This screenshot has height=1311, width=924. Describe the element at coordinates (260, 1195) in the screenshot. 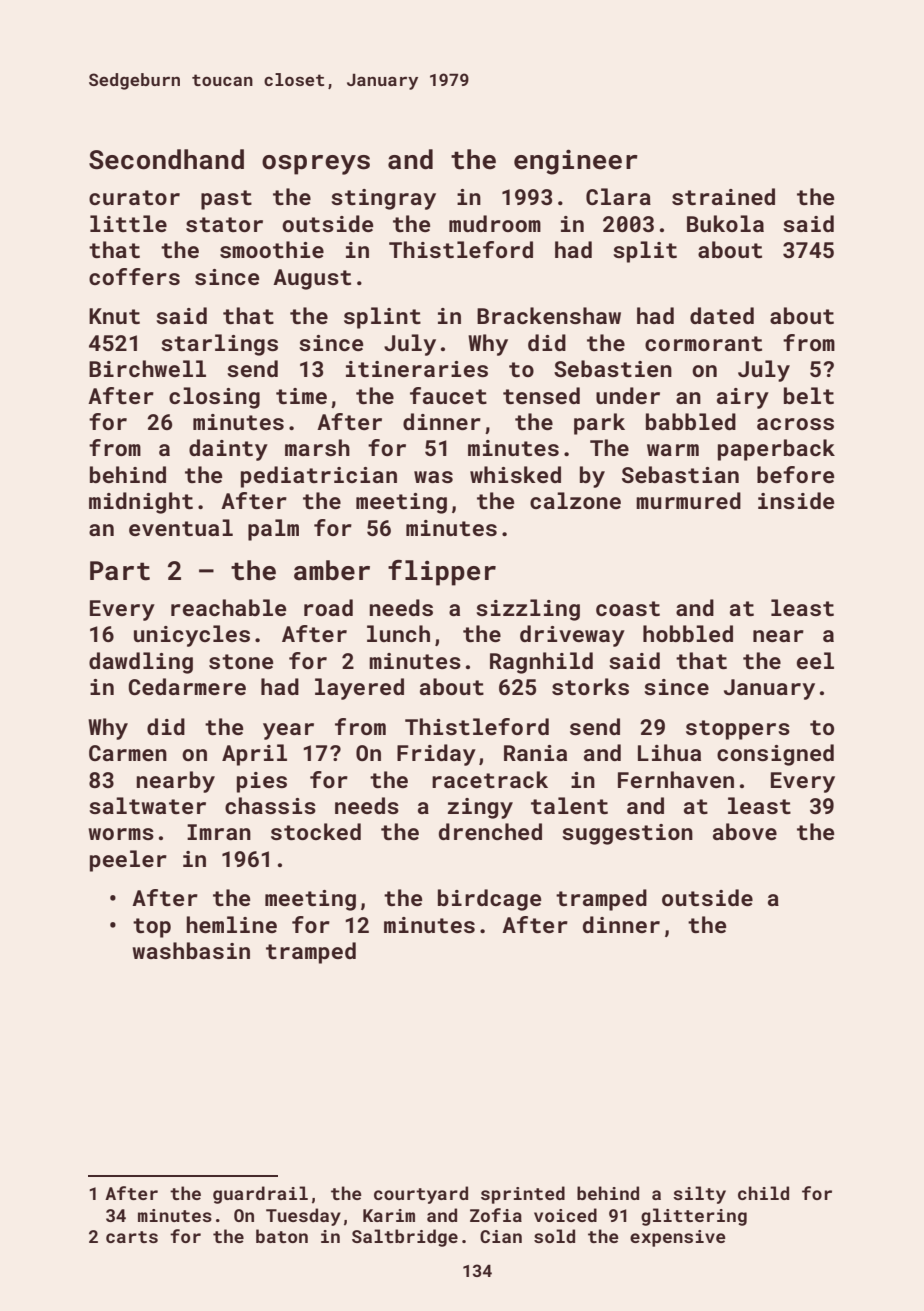

I see `guardrail` at that location.
